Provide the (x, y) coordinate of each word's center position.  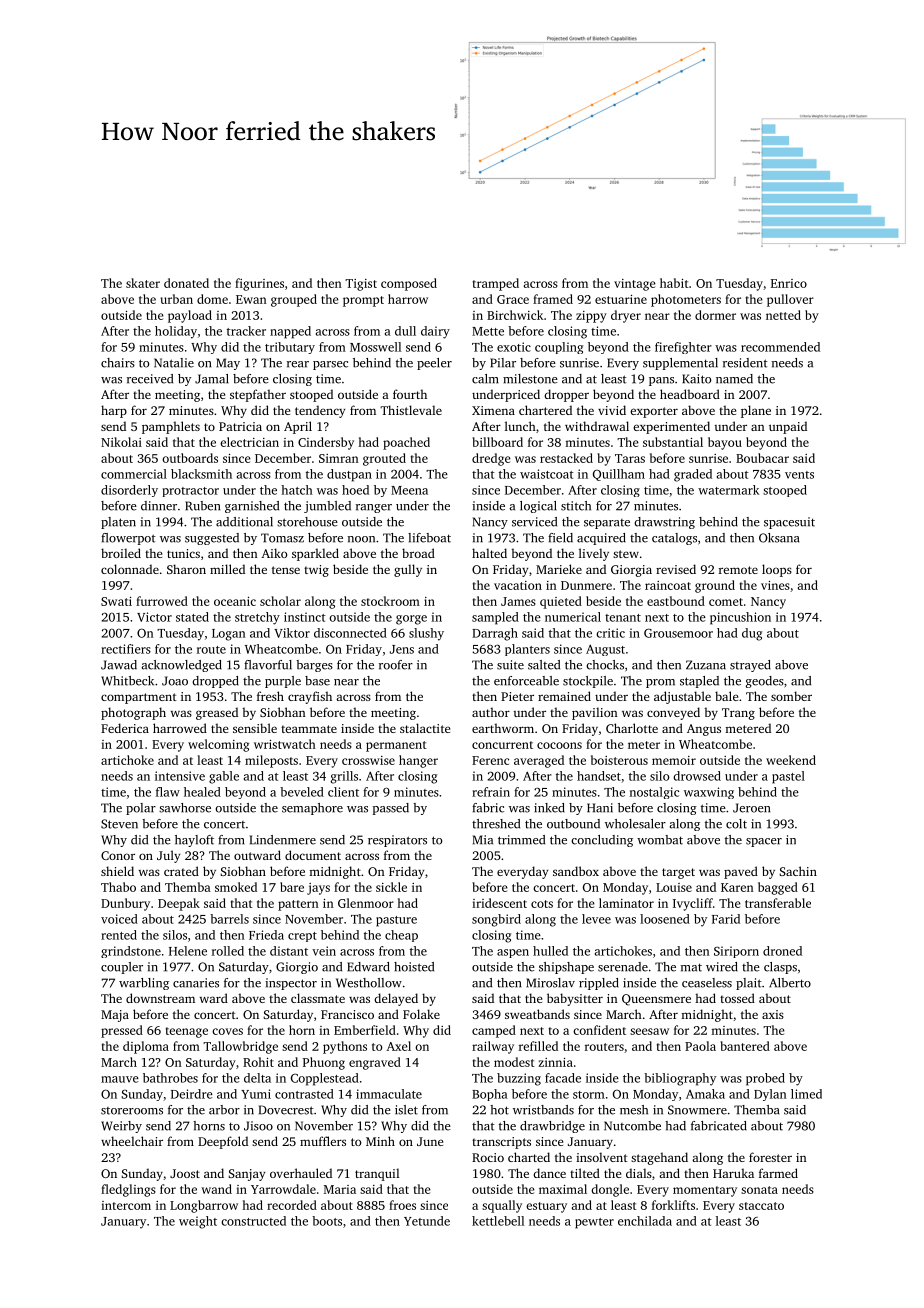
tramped (496, 284)
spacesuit (789, 523)
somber (791, 696)
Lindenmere (283, 840)
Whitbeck (127, 681)
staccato (761, 1206)
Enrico (789, 283)
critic (610, 633)
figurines (259, 284)
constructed (253, 1221)
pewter (594, 1223)
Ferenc (490, 760)
